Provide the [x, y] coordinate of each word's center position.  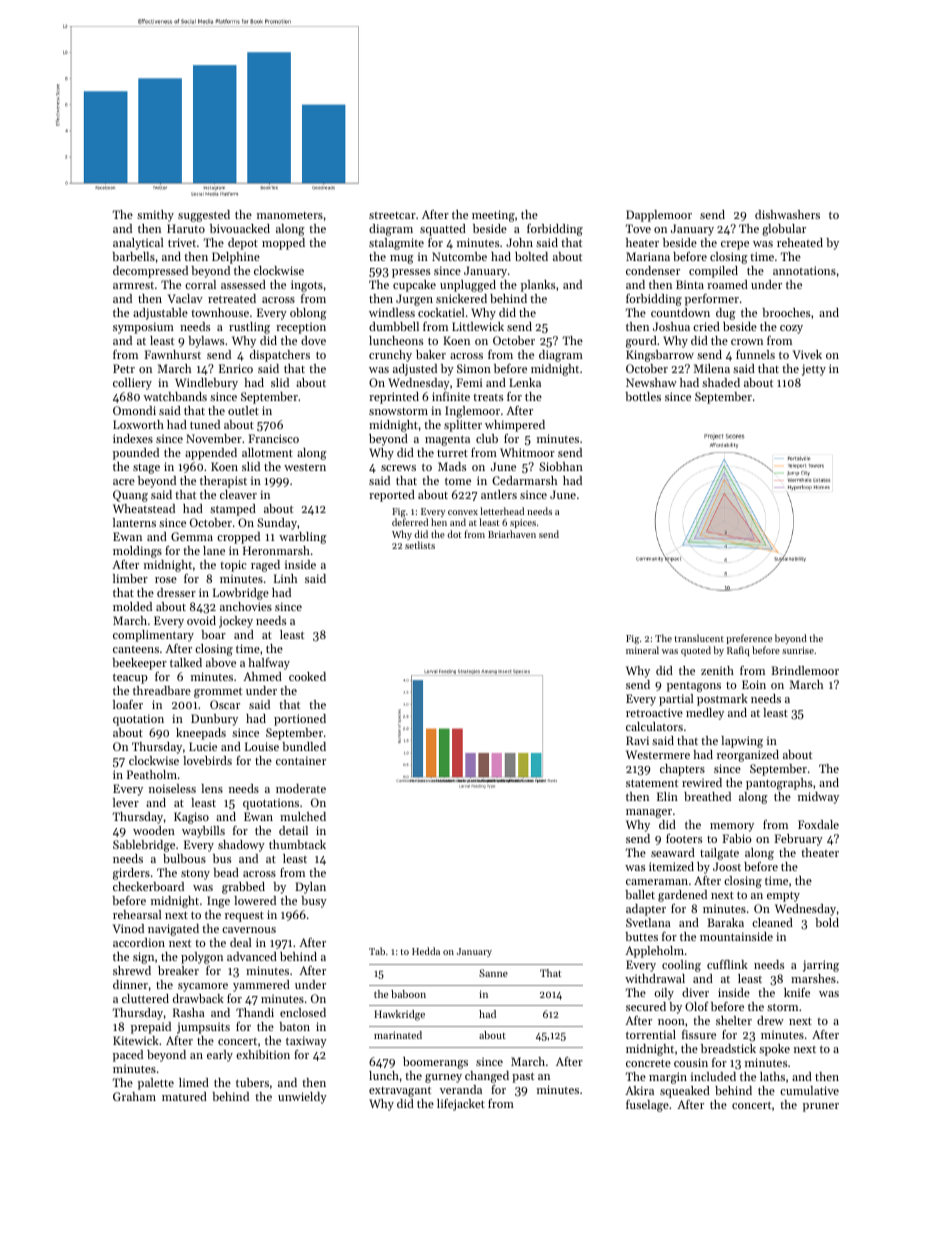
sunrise [798, 650]
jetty [814, 370]
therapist [223, 482]
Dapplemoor [659, 216]
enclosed [303, 1012]
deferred [410, 522]
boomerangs [435, 1063]
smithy [155, 216]
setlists [420, 545]
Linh [285, 578]
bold [827, 922]
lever [126, 802]
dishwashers [787, 214]
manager [649, 813]
